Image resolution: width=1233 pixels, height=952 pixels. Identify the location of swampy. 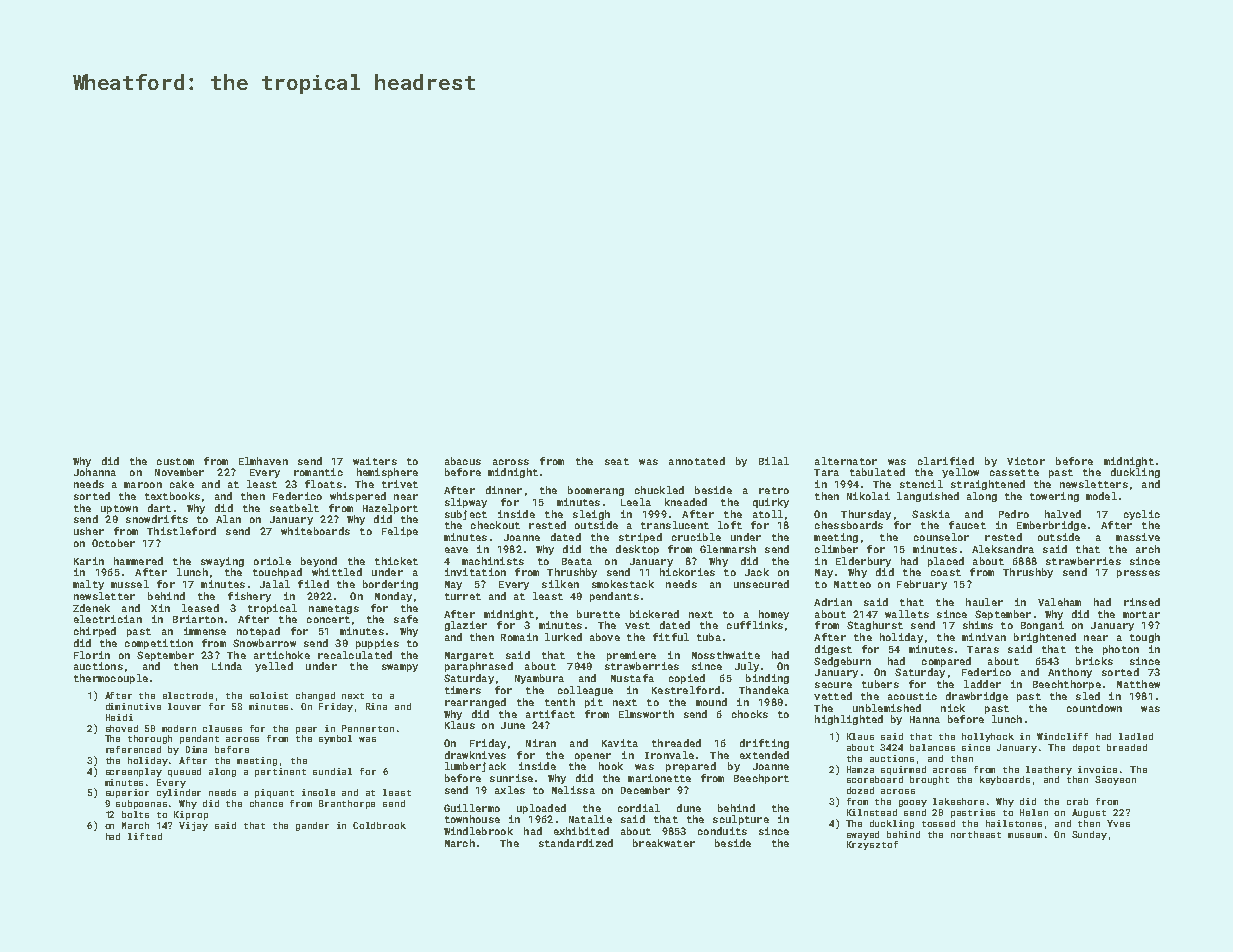
(400, 668).
